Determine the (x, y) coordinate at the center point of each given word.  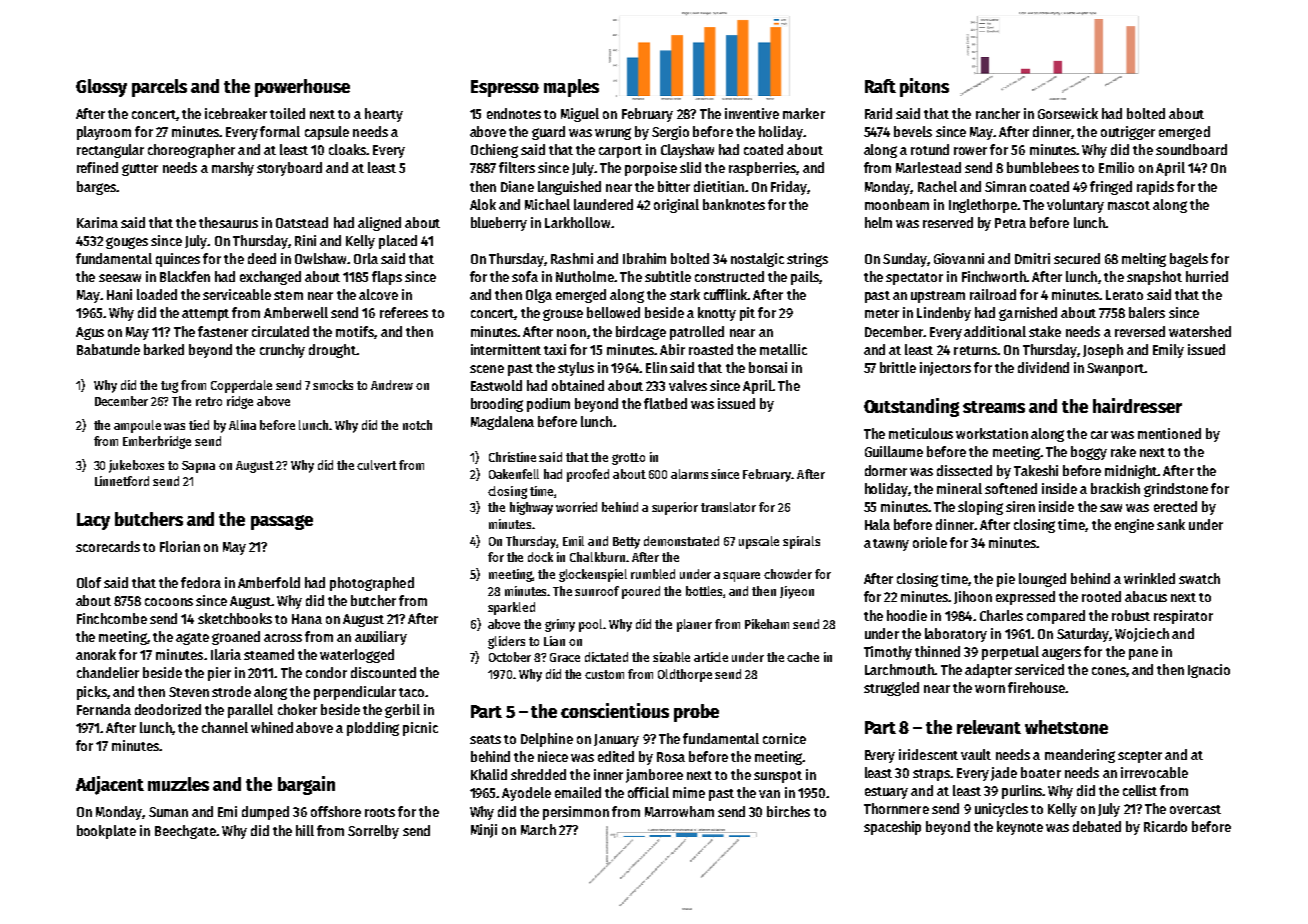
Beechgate (185, 832)
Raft (880, 86)
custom (604, 674)
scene (487, 369)
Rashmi (572, 258)
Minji (484, 831)
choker (297, 709)
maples (571, 88)
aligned (379, 224)
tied (199, 425)
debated (1097, 826)
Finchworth (994, 276)
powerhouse (302, 88)
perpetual (1010, 653)
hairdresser (1137, 405)
